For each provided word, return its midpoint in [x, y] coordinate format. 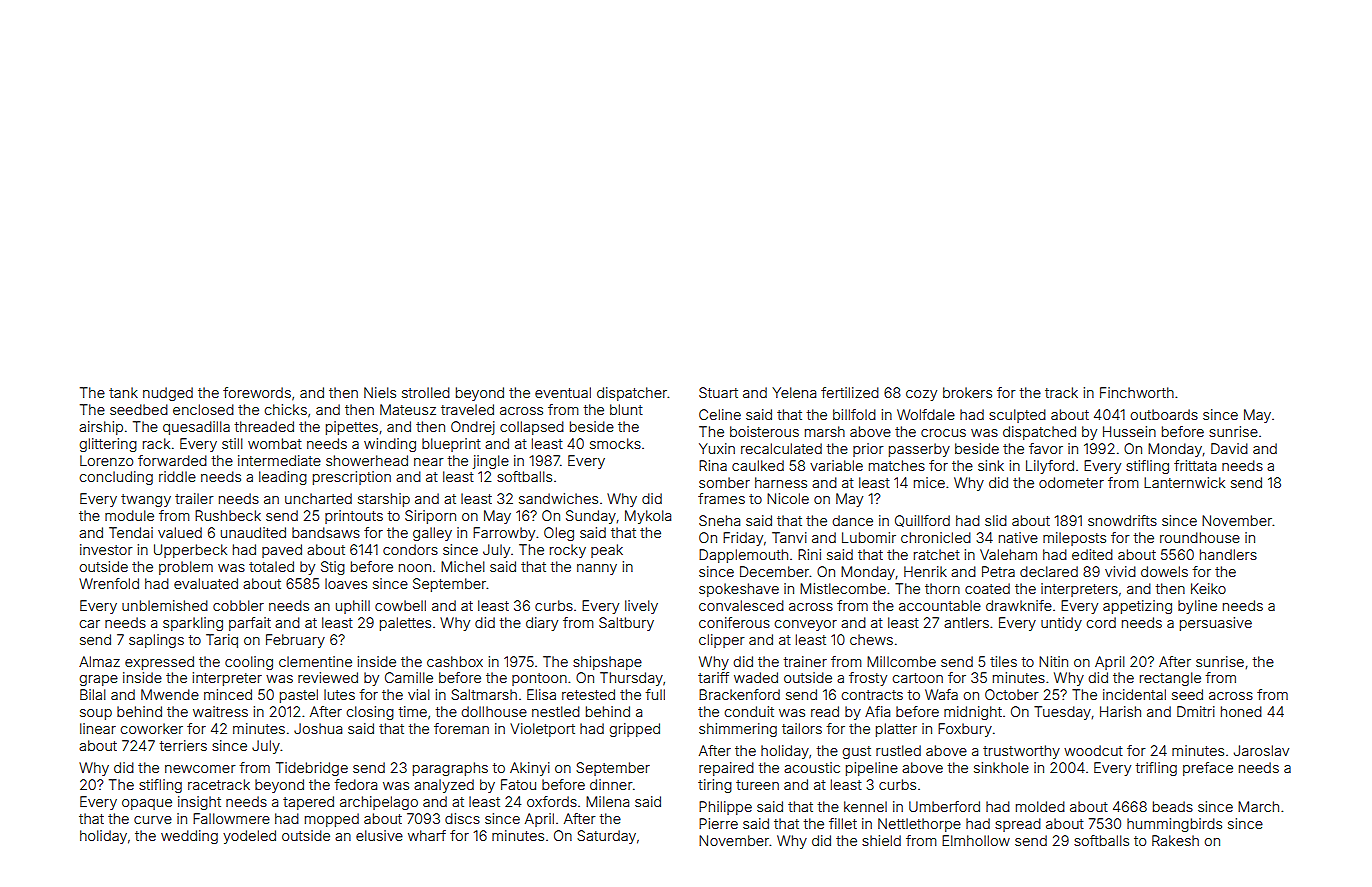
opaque [147, 804]
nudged [168, 394]
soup [96, 714]
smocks [615, 443]
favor [1046, 448]
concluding [116, 478]
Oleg [559, 534]
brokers [967, 392]
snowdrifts [1122, 520]
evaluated [206, 583]
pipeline [872, 769]
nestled [556, 711]
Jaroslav [1261, 750]
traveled [467, 409]
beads [1173, 806]
